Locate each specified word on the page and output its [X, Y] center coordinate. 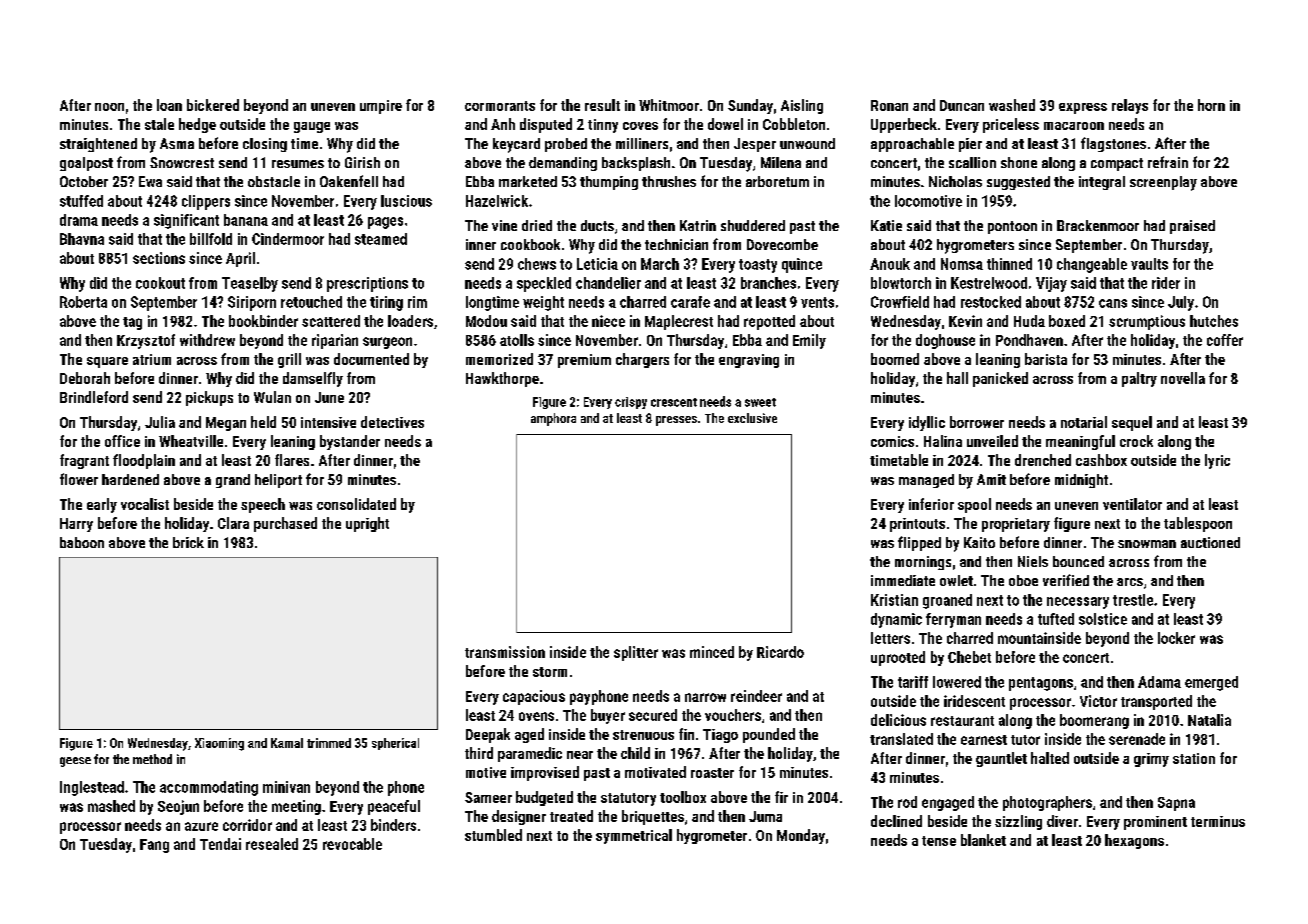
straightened [98, 145]
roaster [712, 773]
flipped [919, 543]
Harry [76, 525]
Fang [154, 846]
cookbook [530, 244]
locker [1176, 638]
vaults [1149, 264]
